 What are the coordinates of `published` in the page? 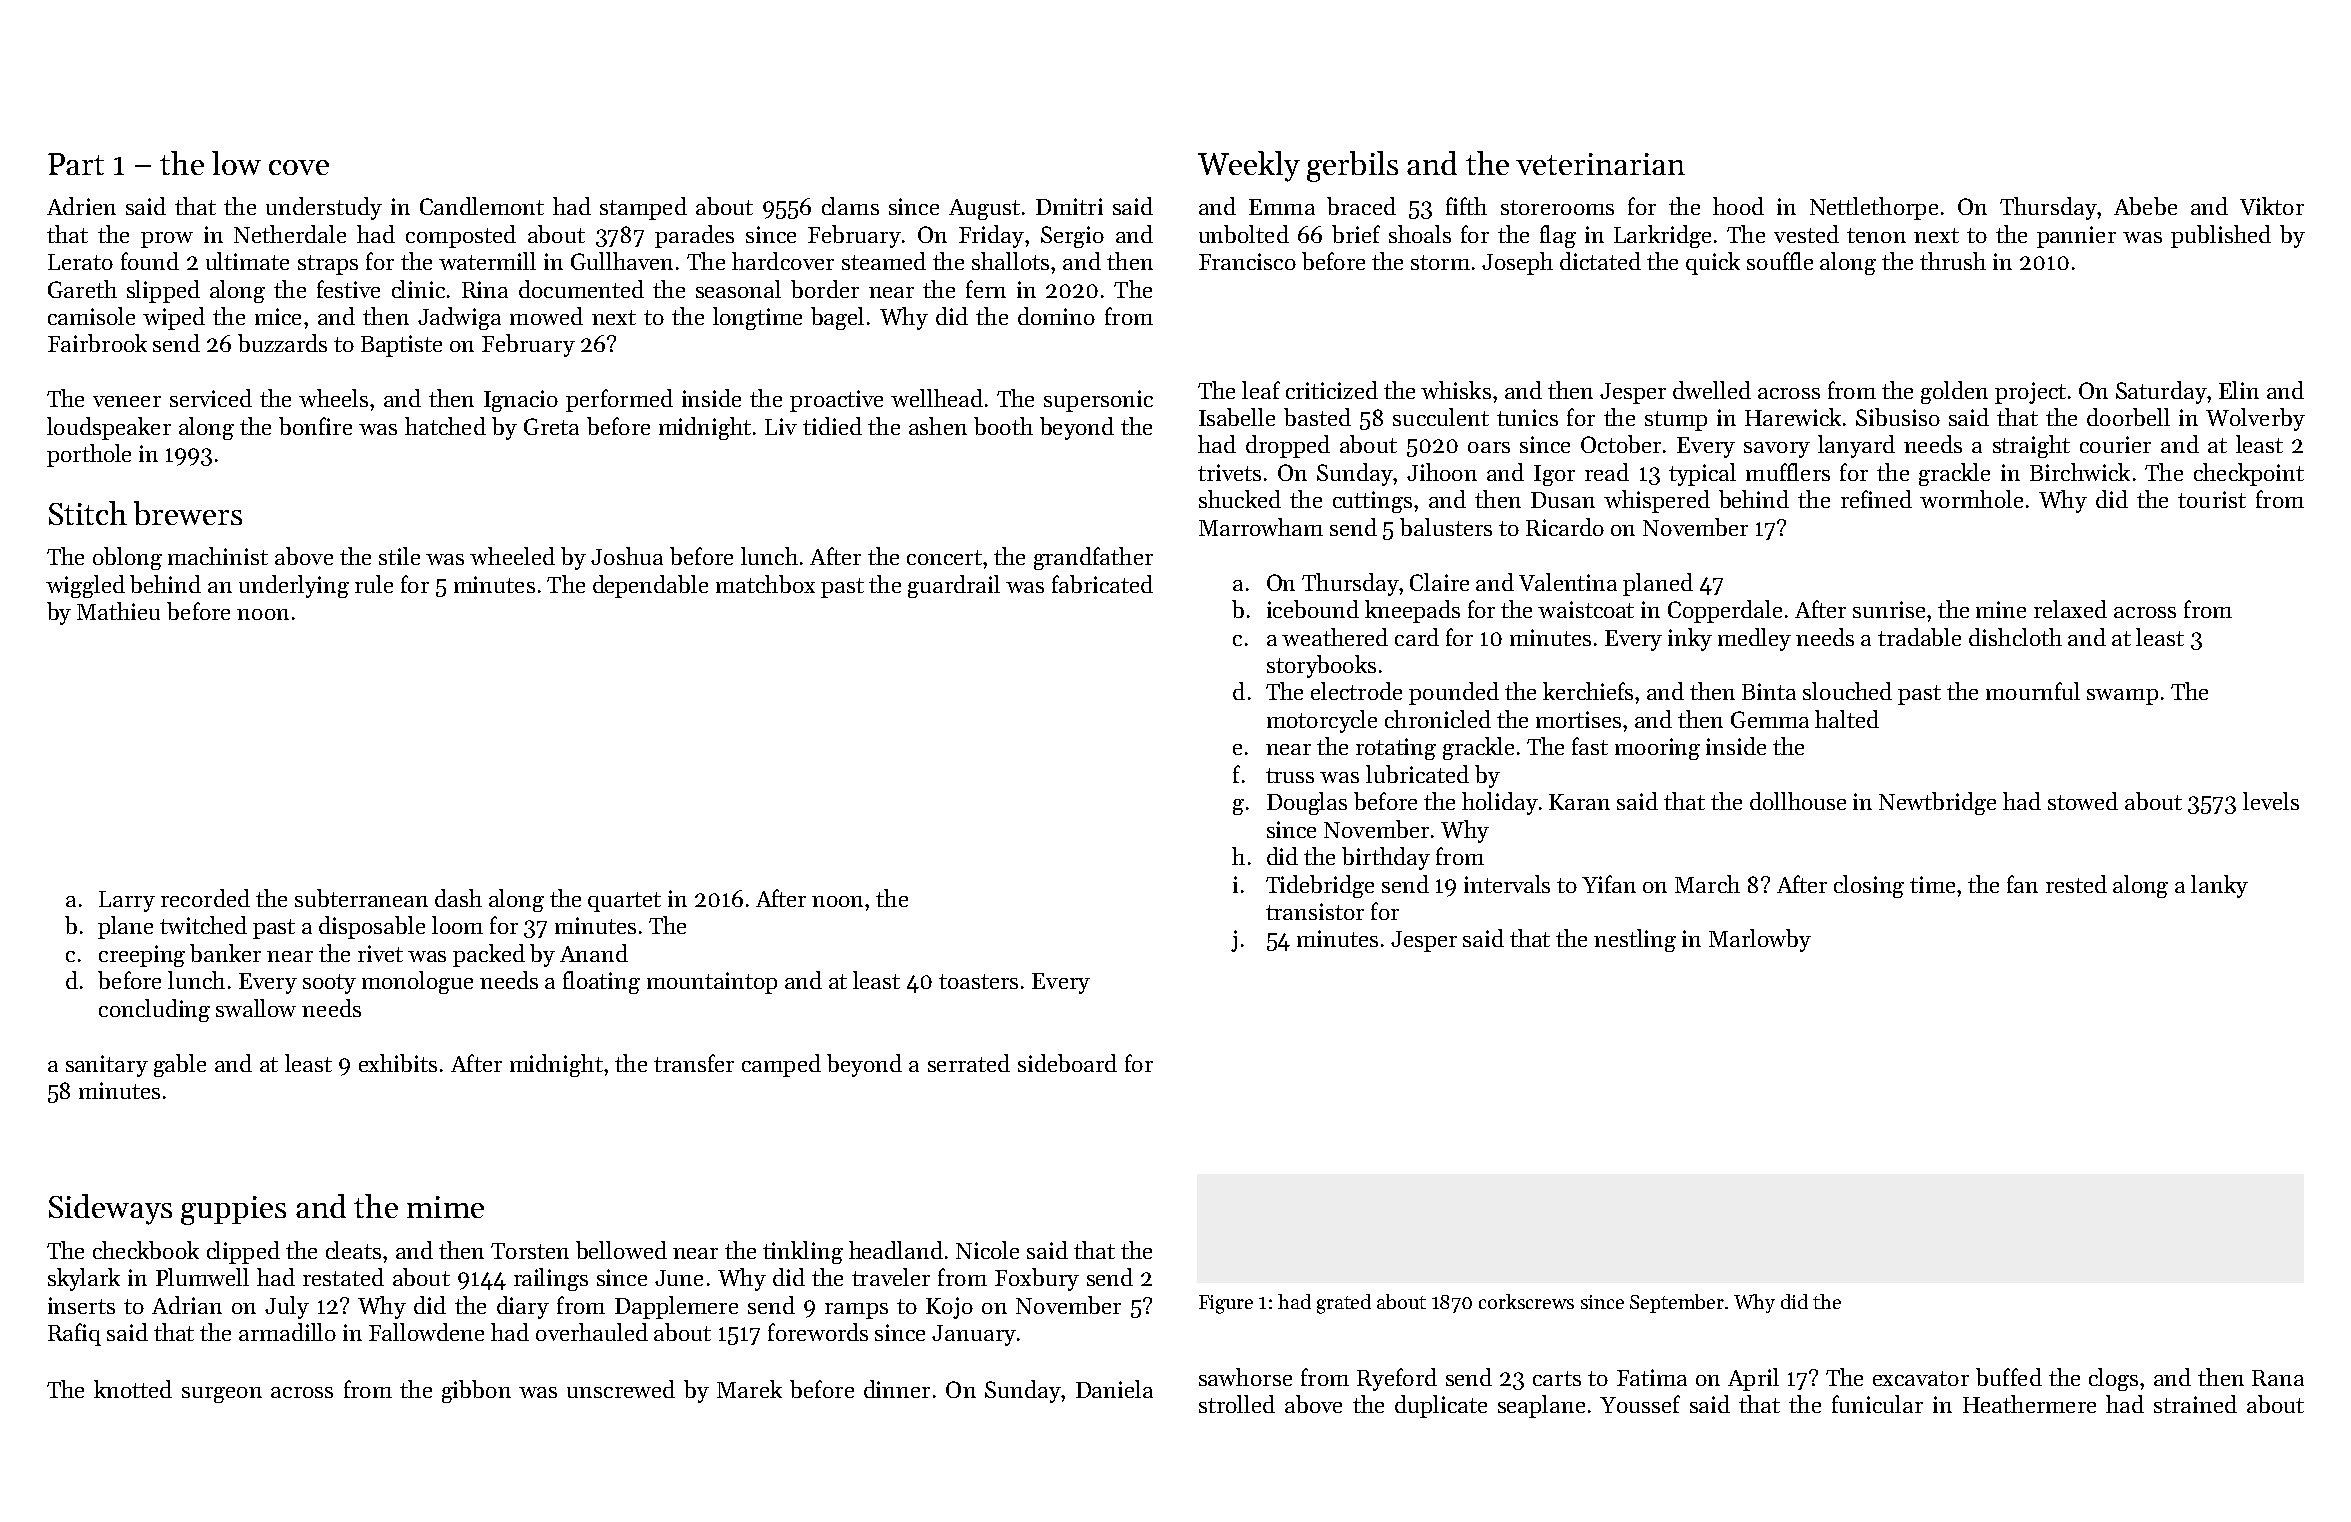 It's located at (2221, 236).
